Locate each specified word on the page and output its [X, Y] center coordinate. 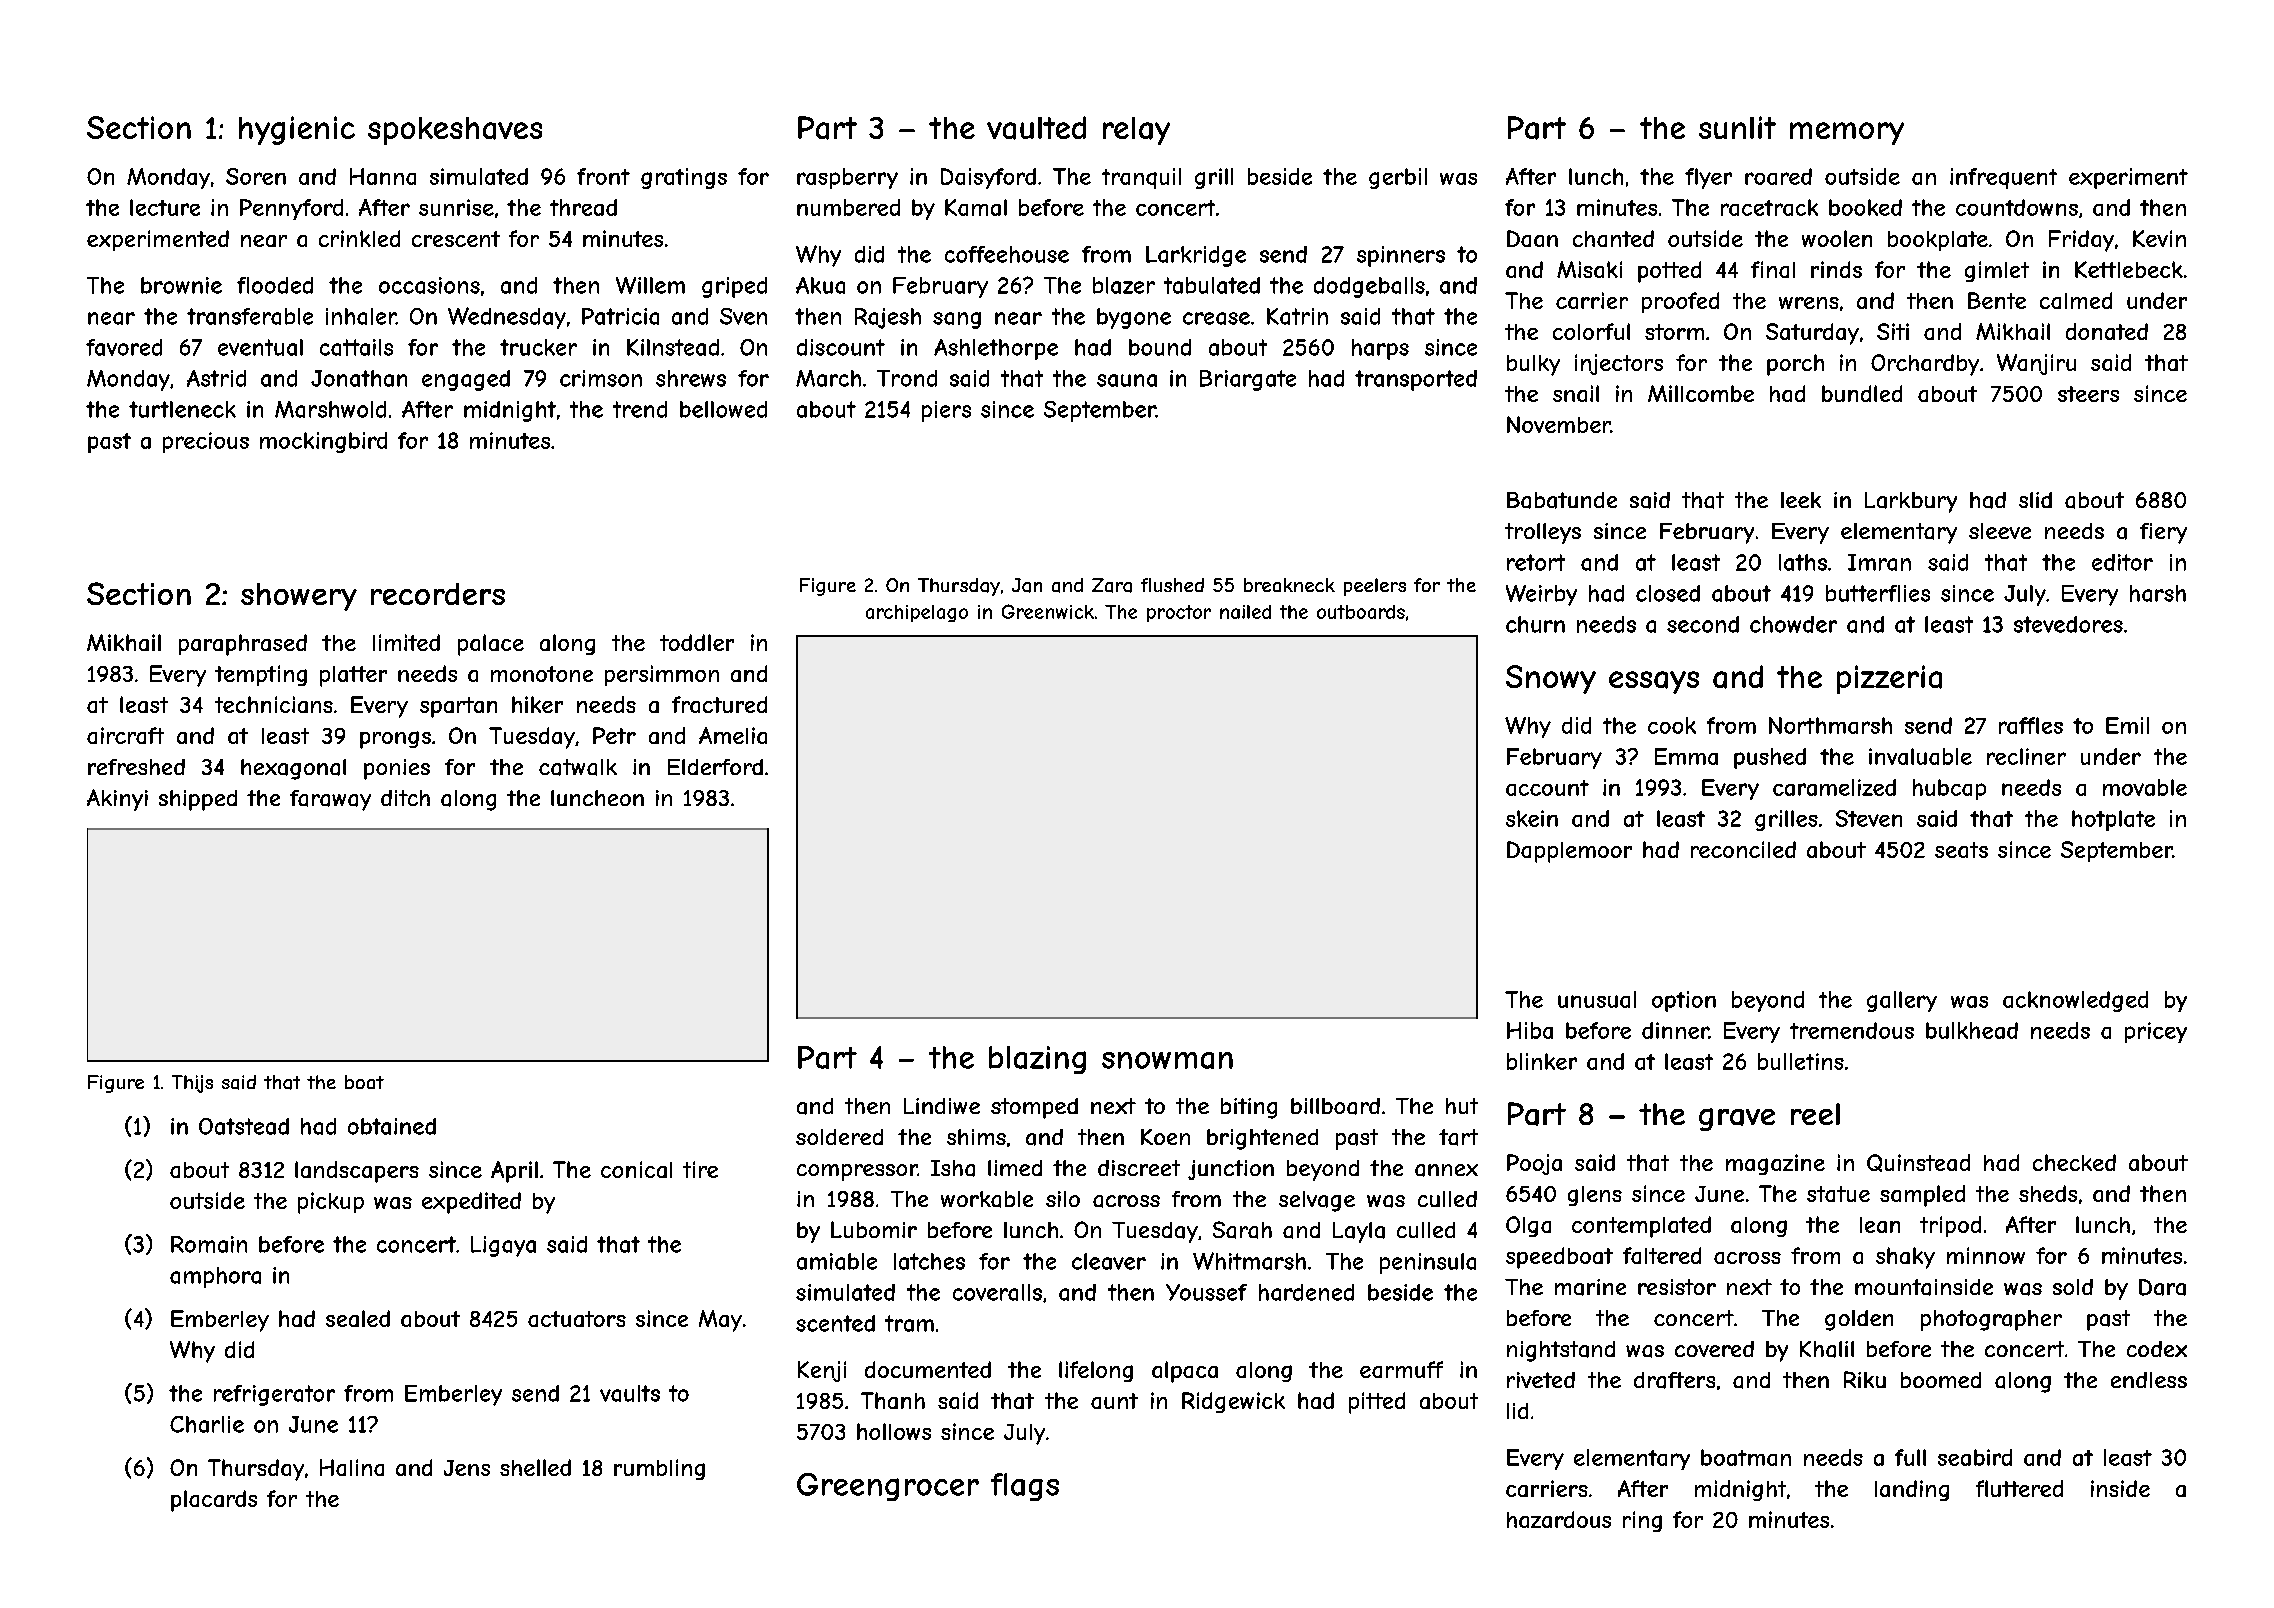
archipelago [917, 613]
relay [1136, 131]
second [1703, 624]
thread [583, 207]
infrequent [2003, 178]
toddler [697, 642]
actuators [577, 1319]
